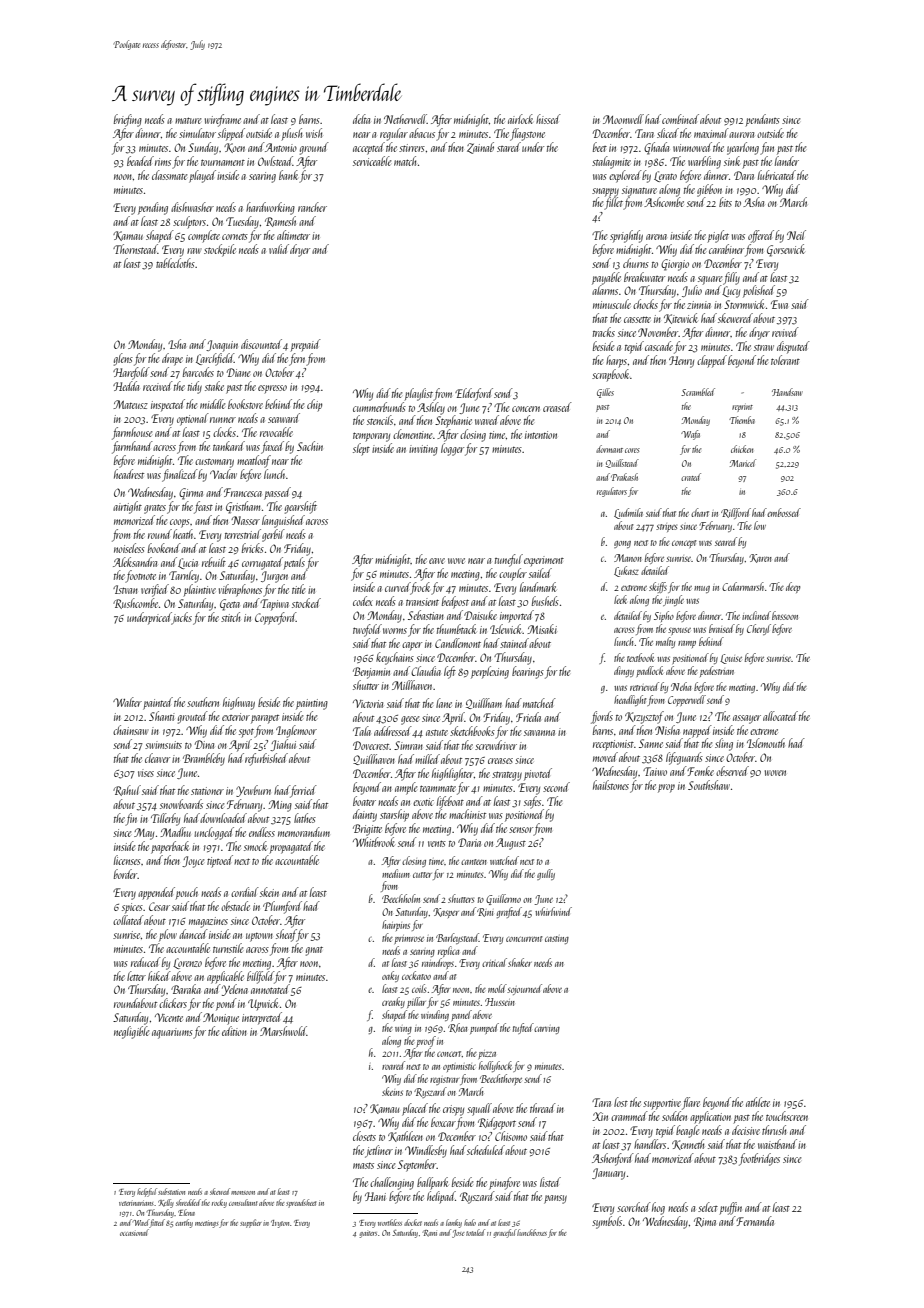  Describe the element at coordinates (612, 492) in the document. I see `regulators` at that location.
